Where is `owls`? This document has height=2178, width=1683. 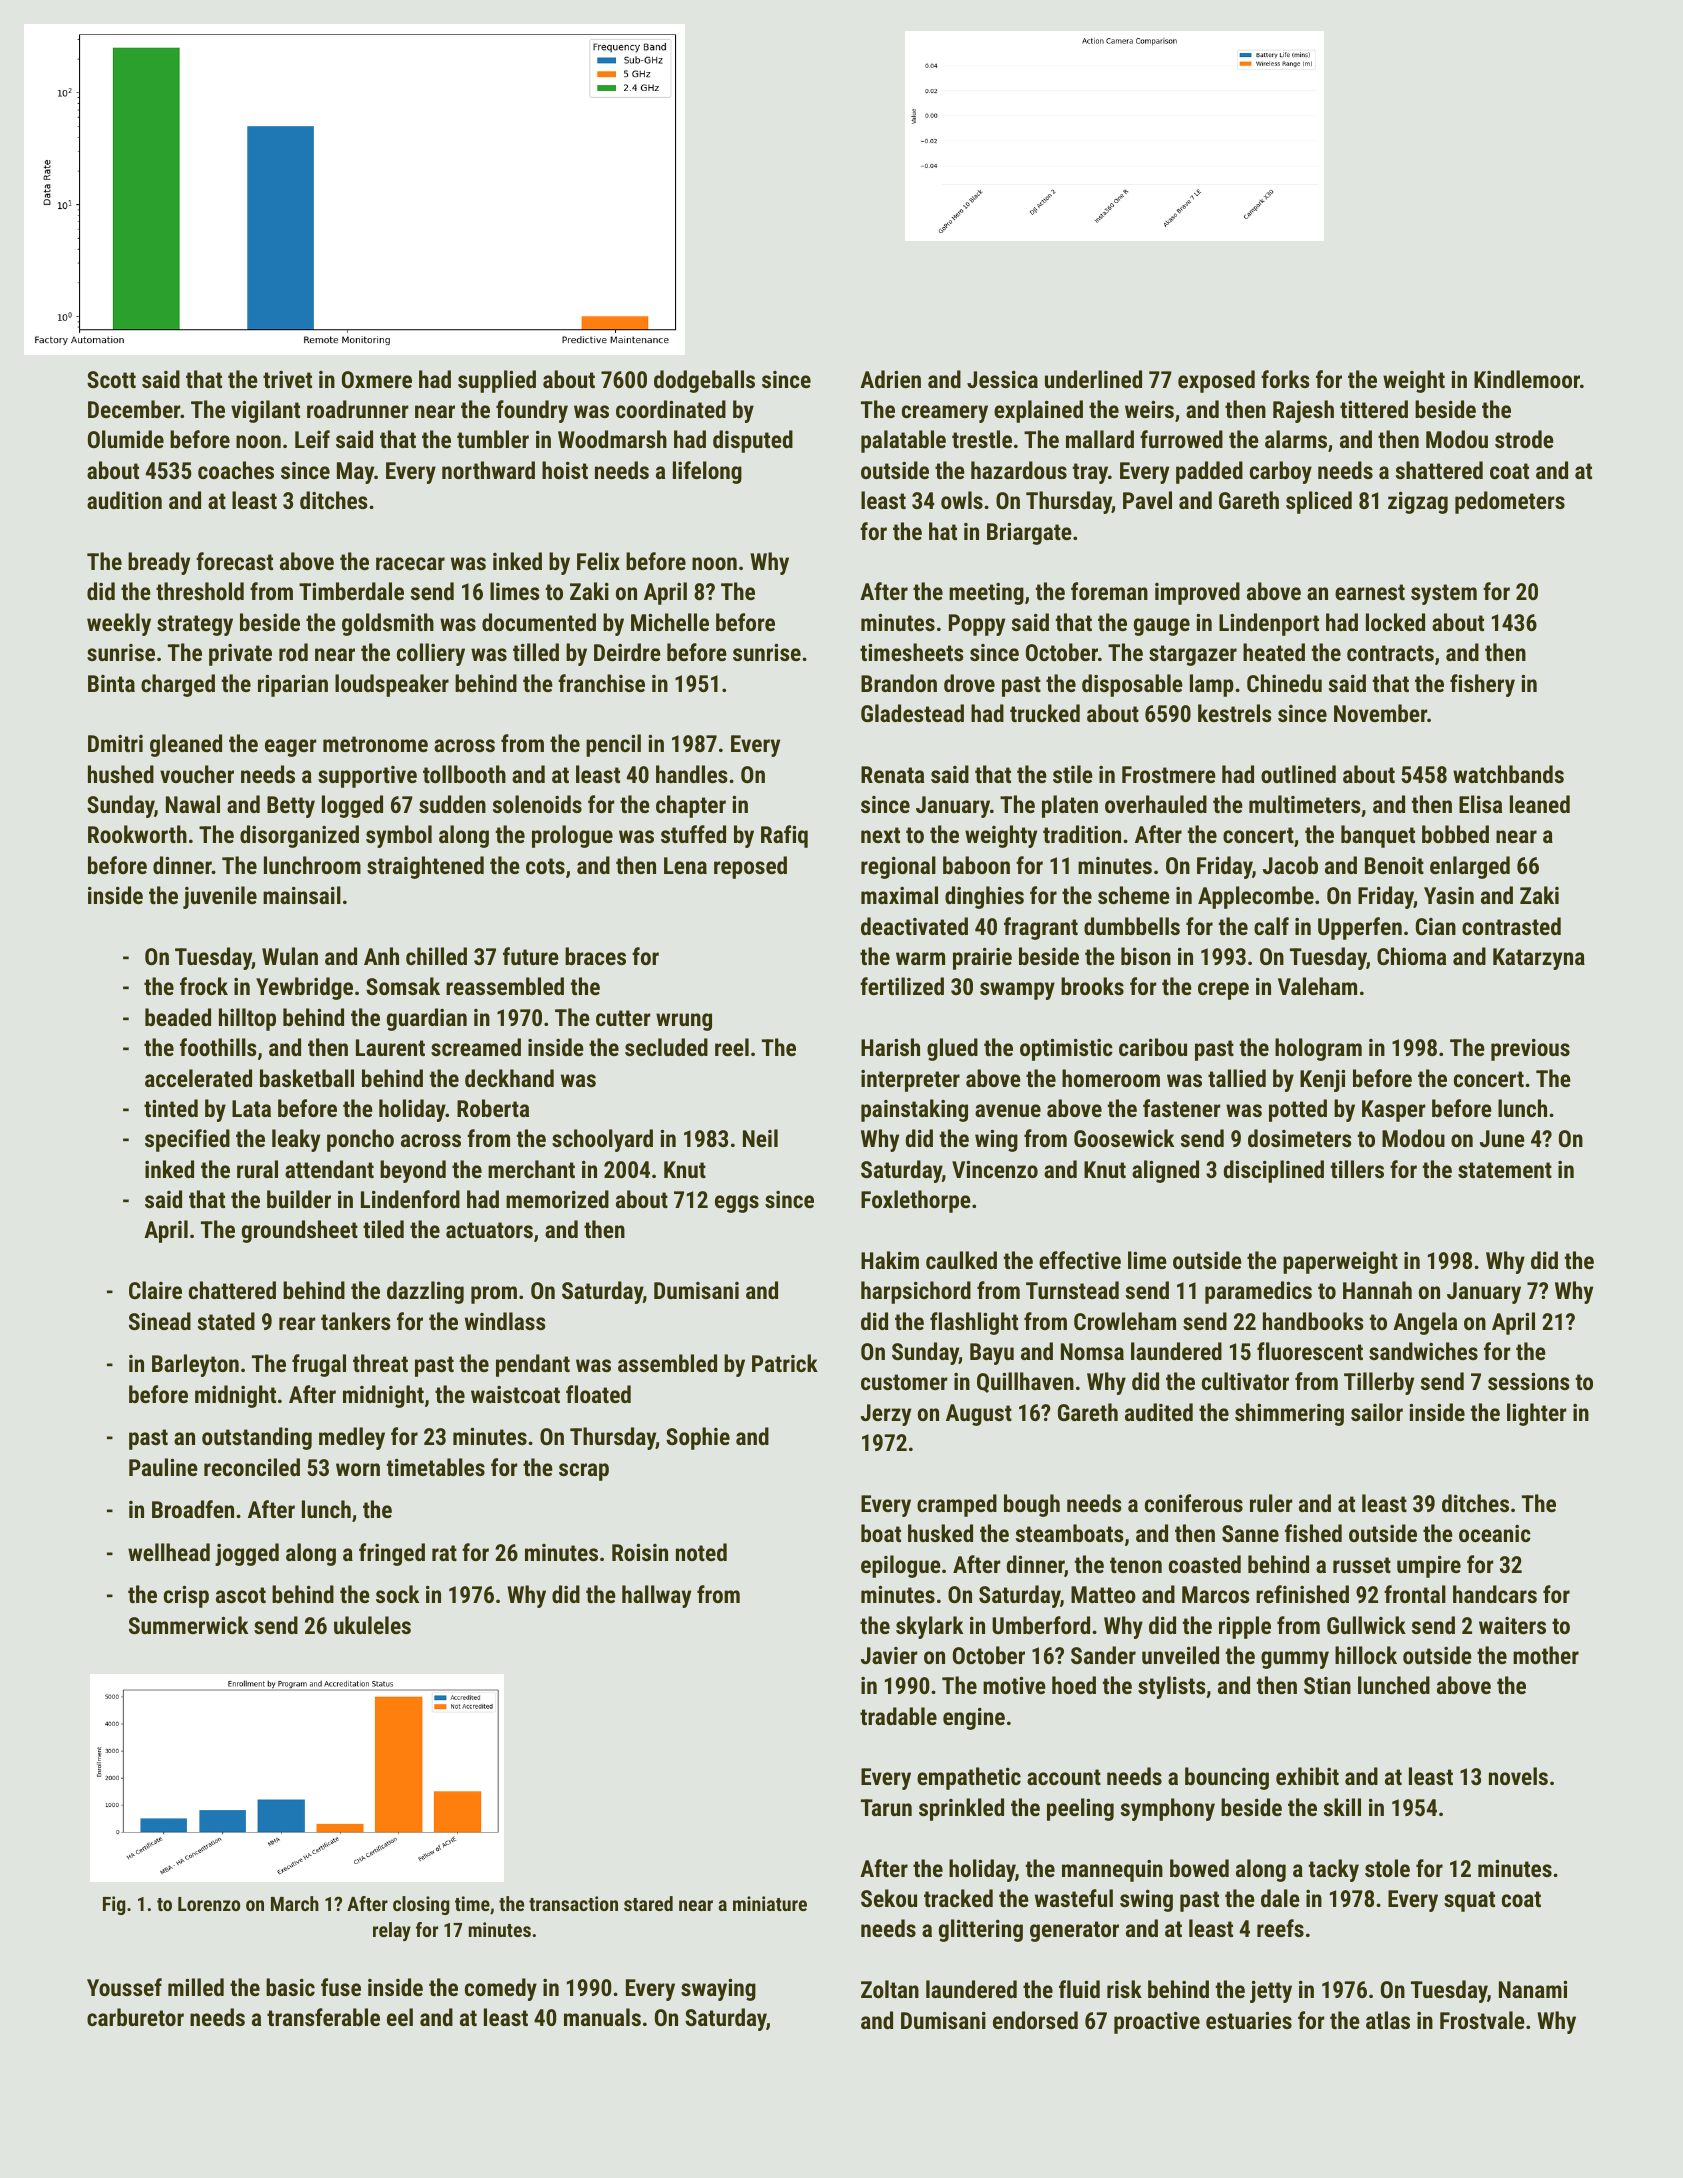
owls is located at coordinates (962, 500).
